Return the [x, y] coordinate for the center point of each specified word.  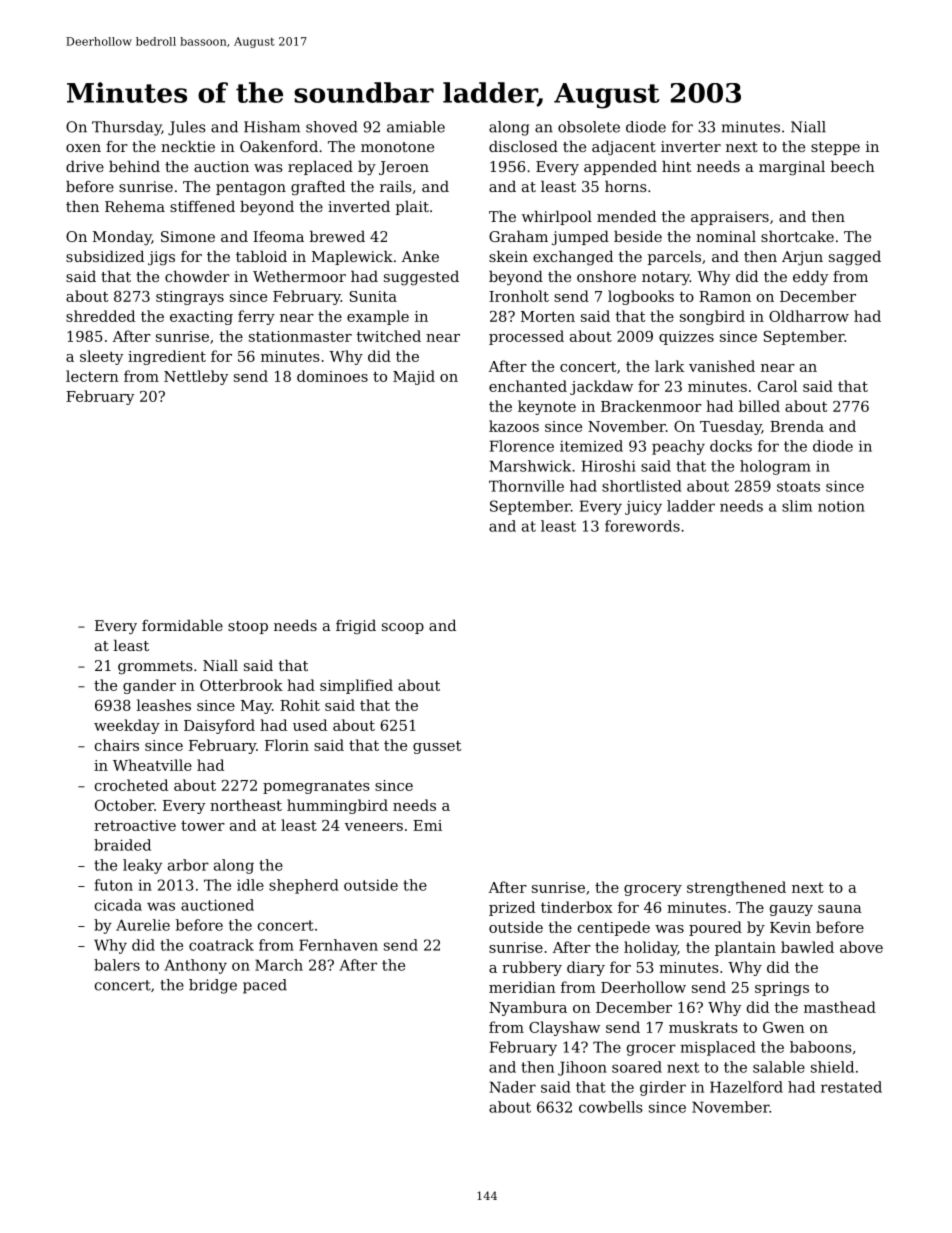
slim [797, 506]
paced [265, 986]
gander [149, 686]
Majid [414, 377]
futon [113, 885]
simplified [356, 686]
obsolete [589, 127]
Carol [777, 386]
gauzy [791, 910]
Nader [512, 1087]
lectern [92, 376]
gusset [437, 747]
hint [676, 166]
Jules [186, 128]
